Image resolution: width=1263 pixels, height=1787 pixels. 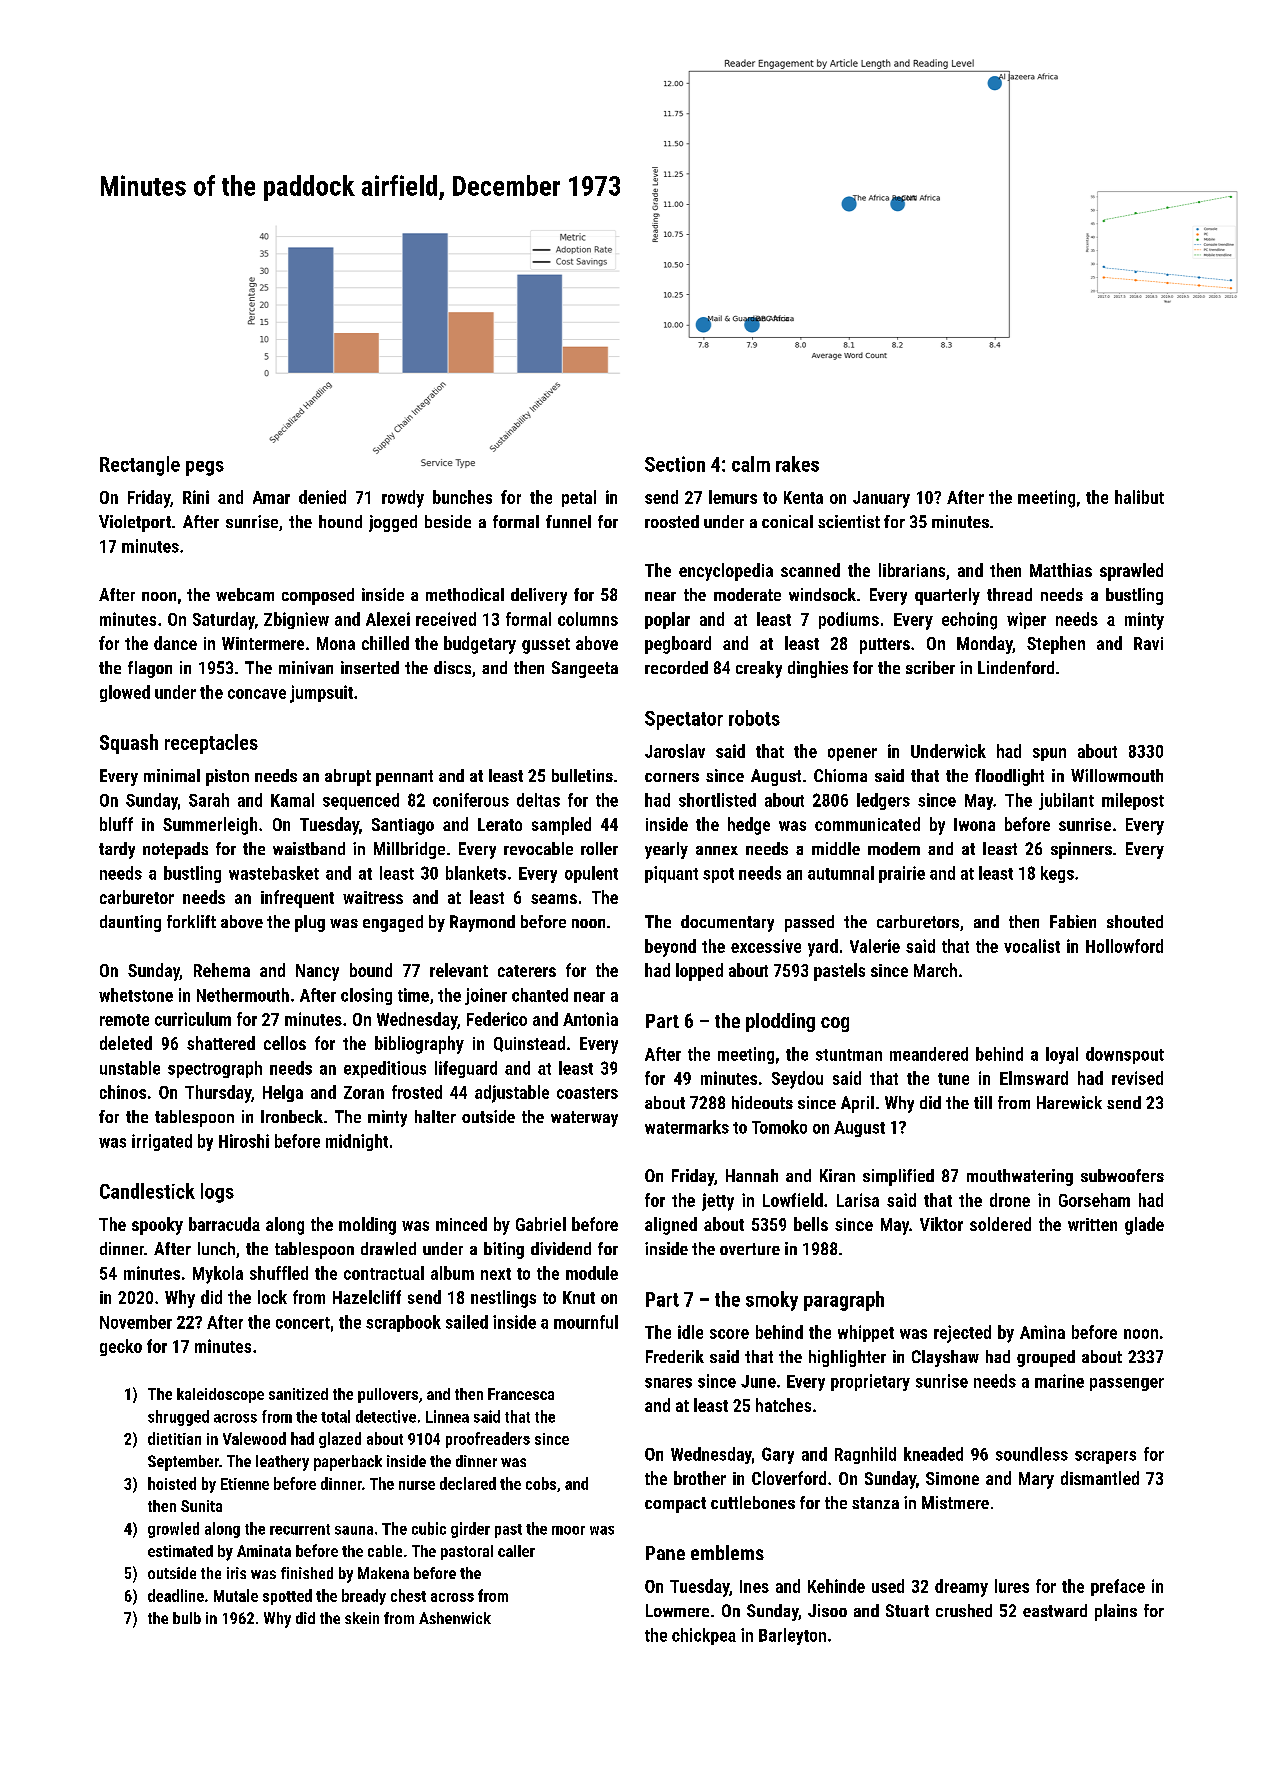 I want to click on Rectangle, so click(x=140, y=466).
